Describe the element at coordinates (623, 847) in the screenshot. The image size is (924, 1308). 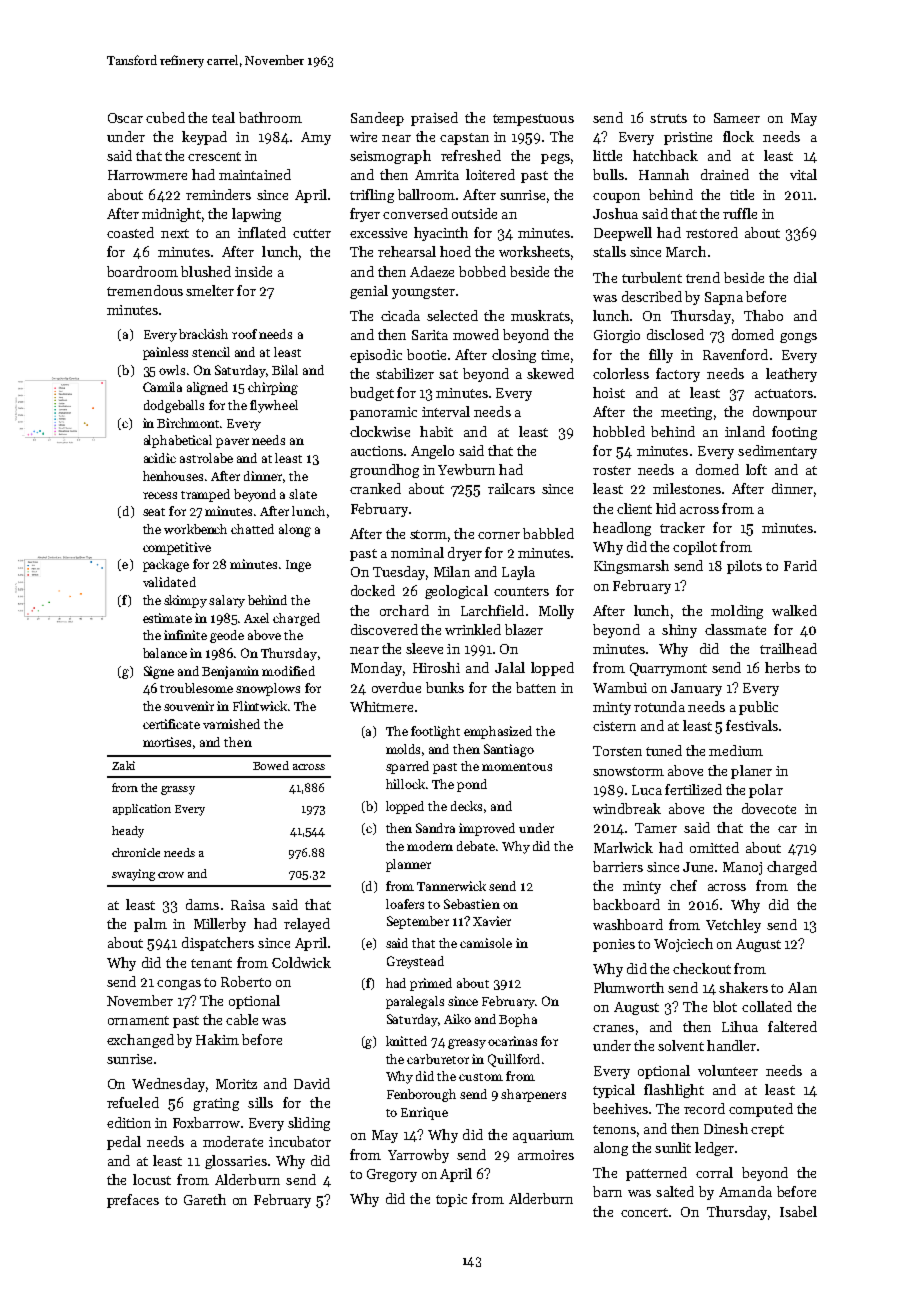
I see `Marlwick` at that location.
